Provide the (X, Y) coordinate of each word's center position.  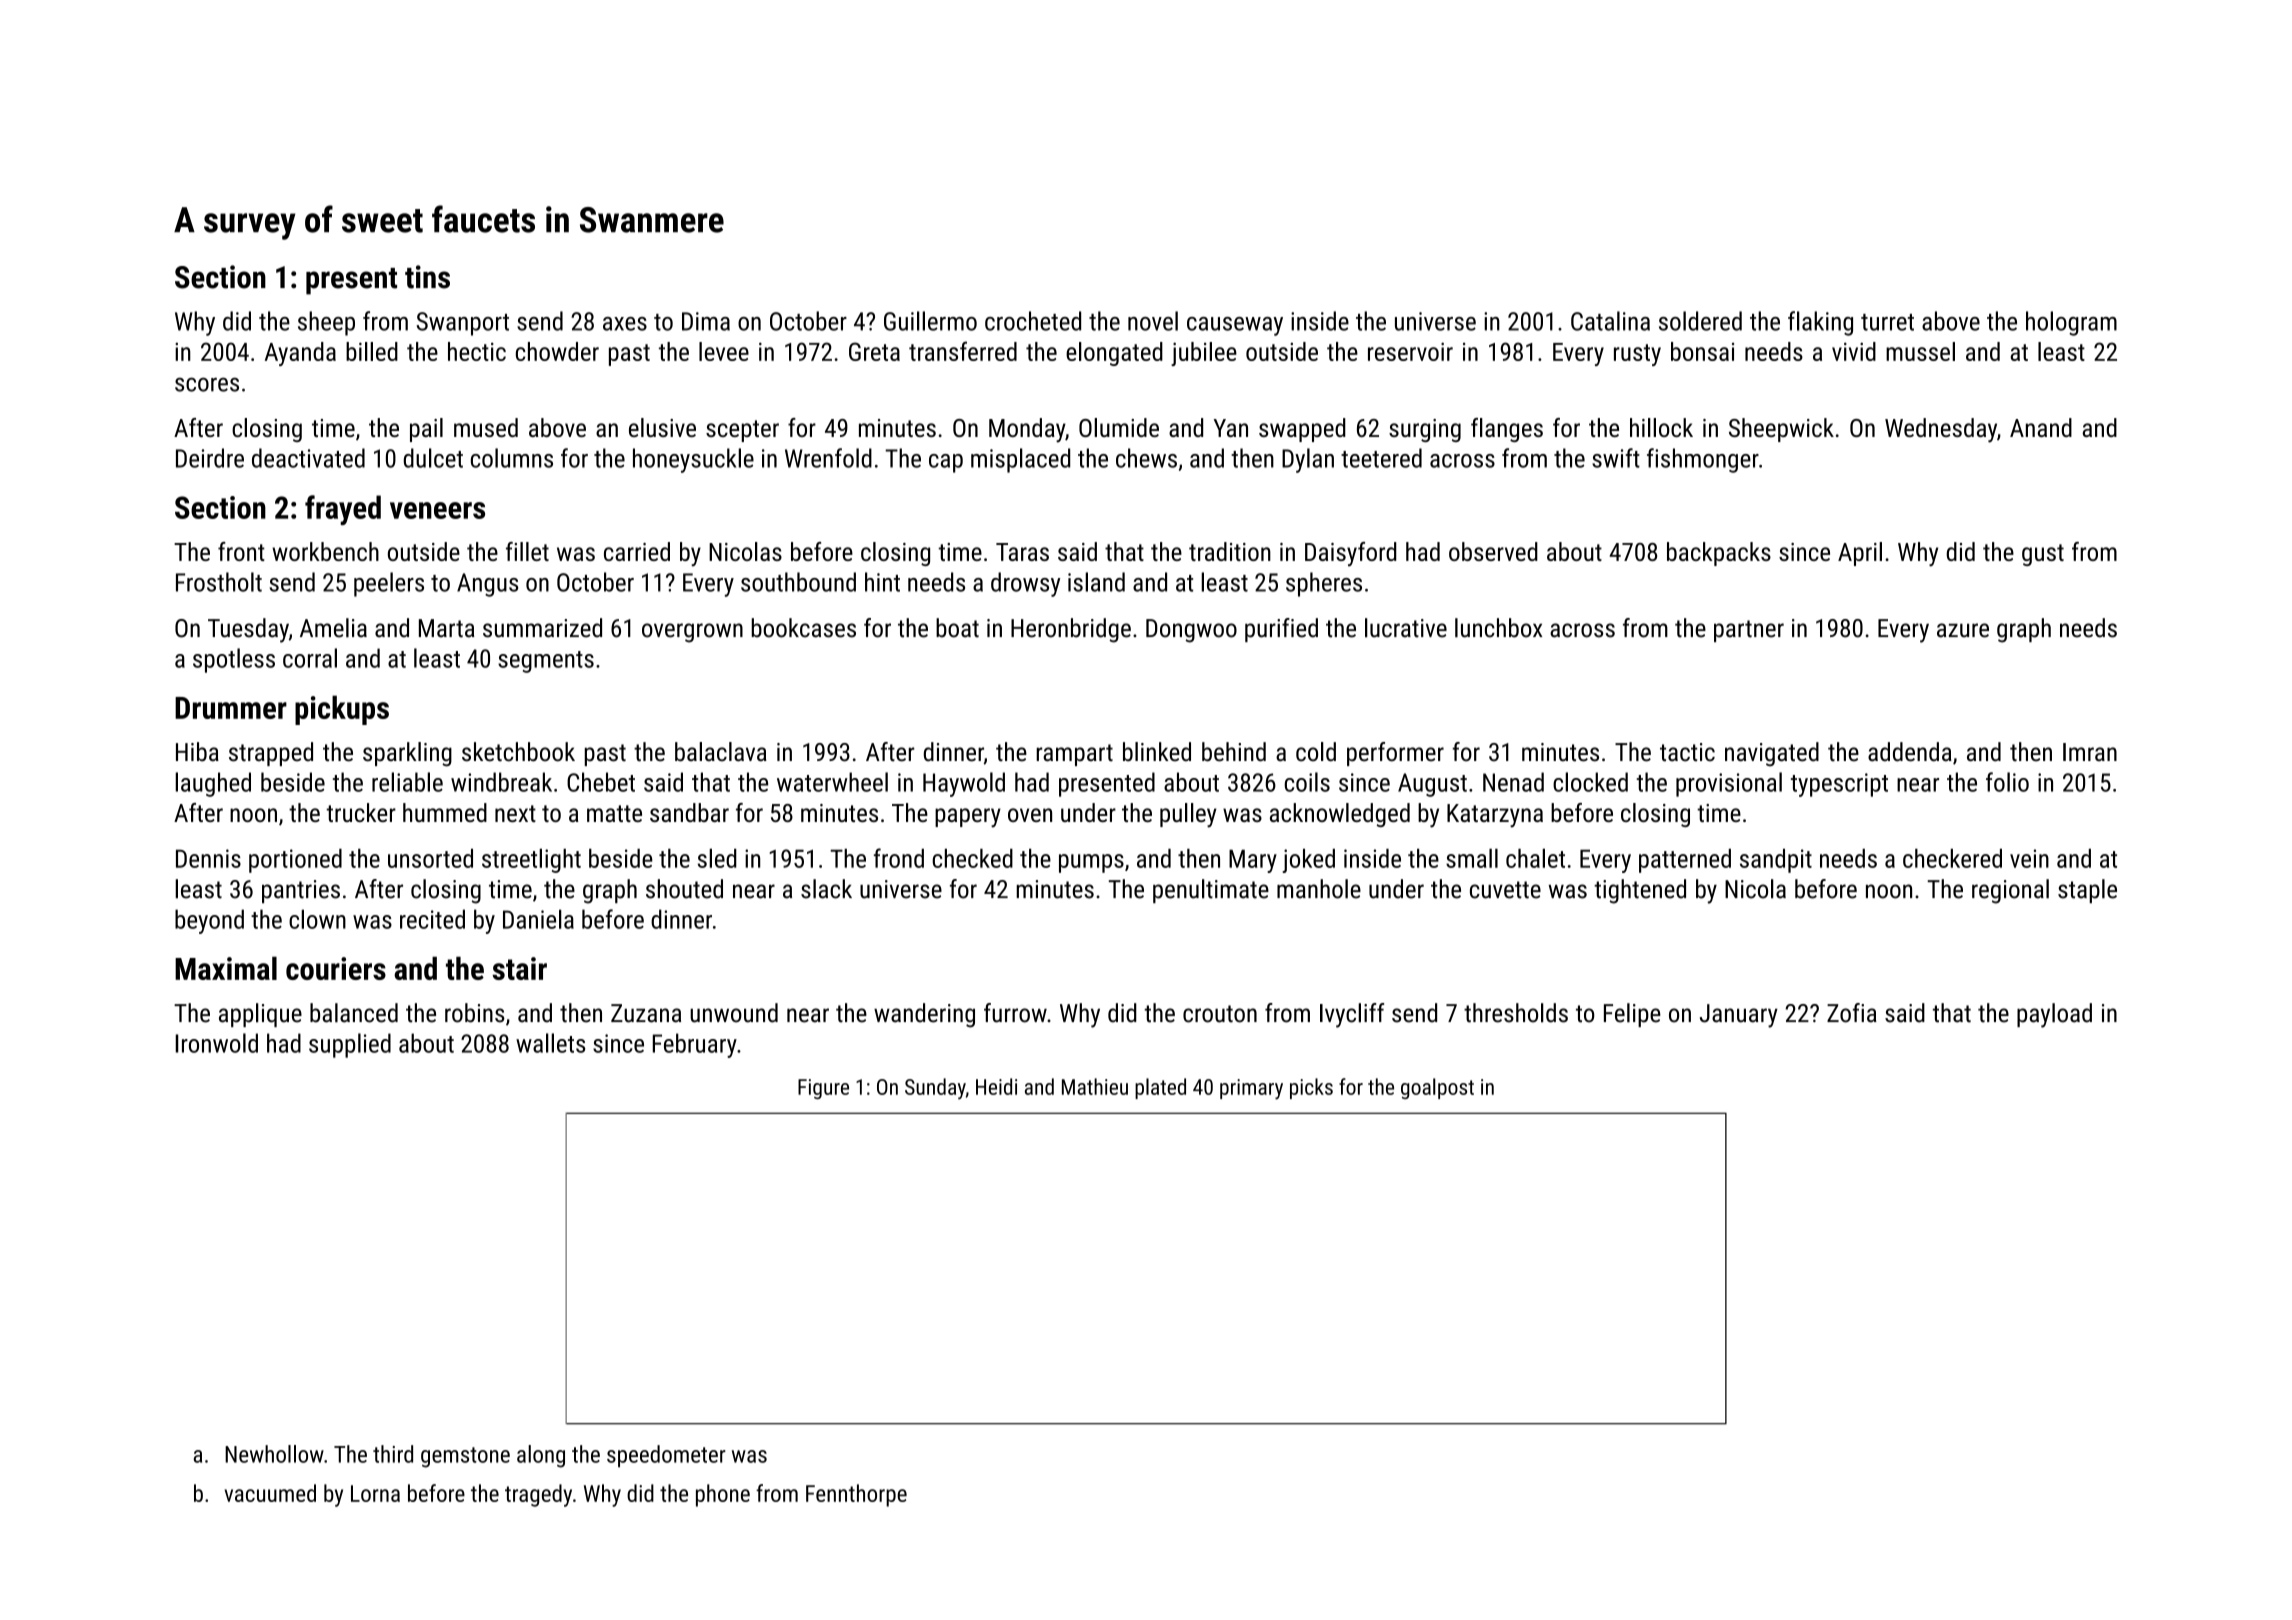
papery (968, 818)
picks (1311, 1088)
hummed (445, 812)
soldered (1700, 321)
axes (625, 324)
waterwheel (832, 782)
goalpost (1437, 1088)
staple (2087, 891)
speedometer (666, 1456)
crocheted (1033, 321)
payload (2054, 1015)
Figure (823, 1089)
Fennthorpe (856, 1495)
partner (1749, 631)
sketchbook (518, 752)
